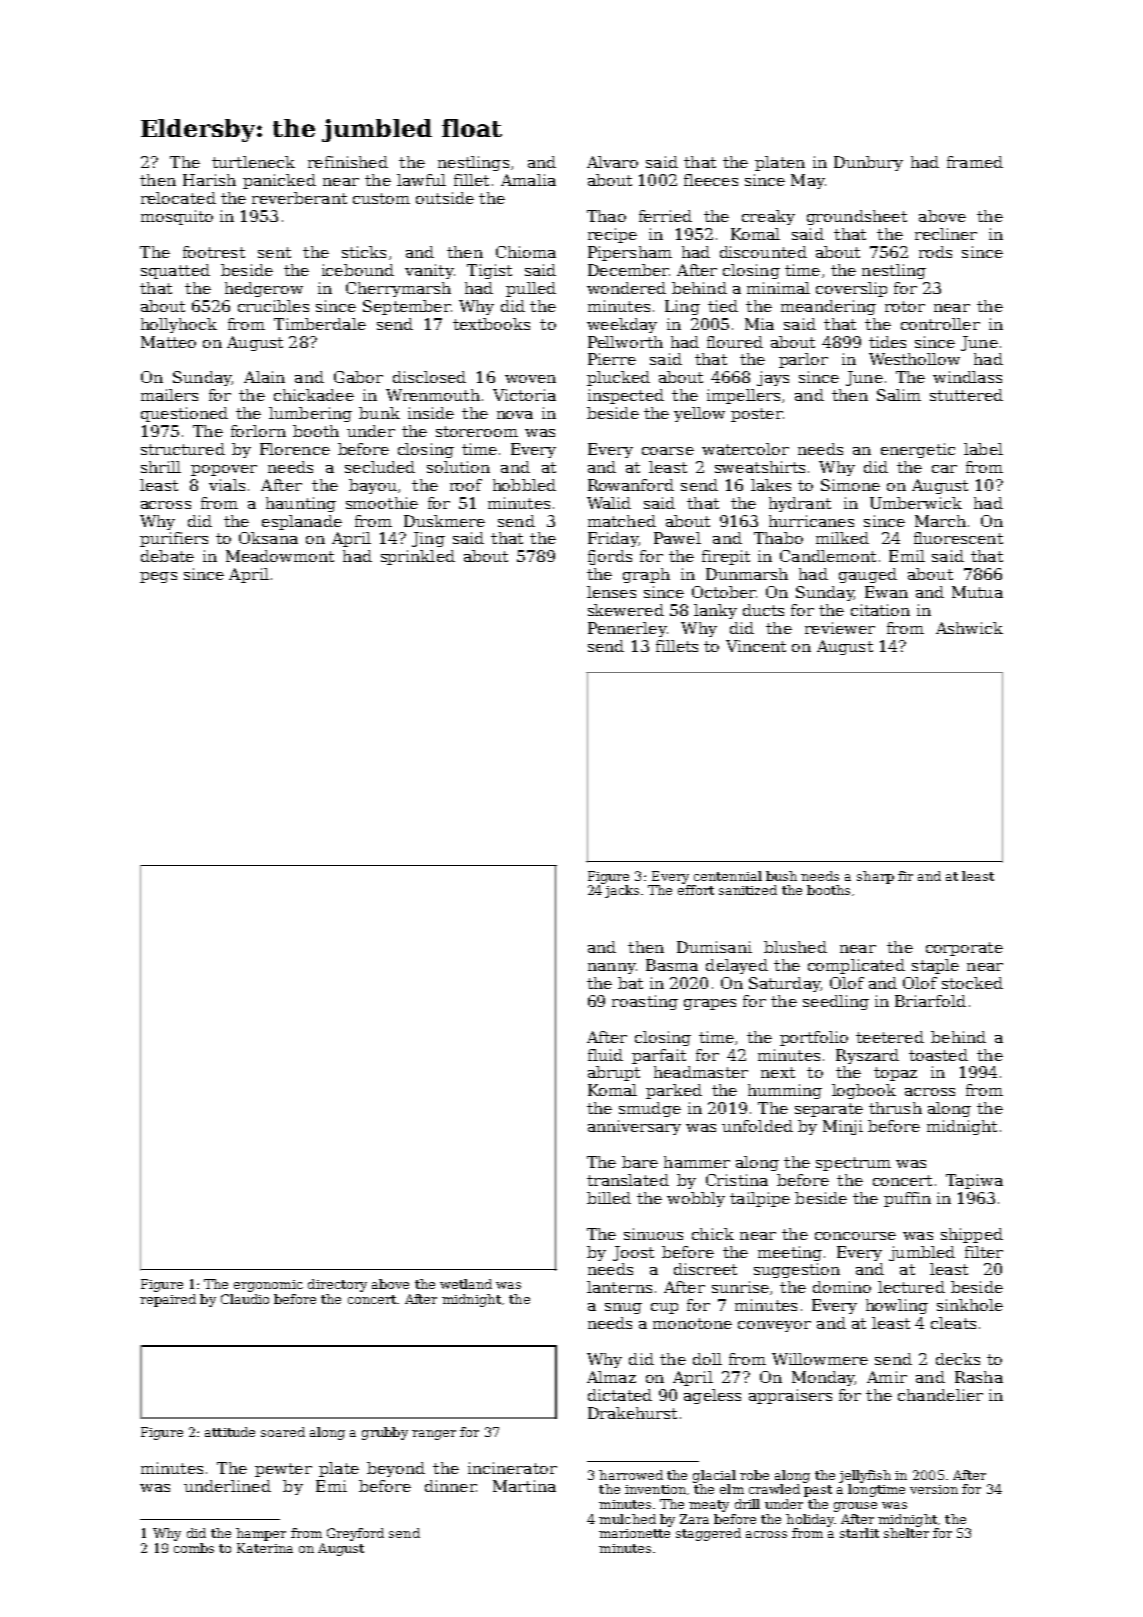  What do you see at coordinates (421, 180) in the screenshot?
I see `lawful` at bounding box center [421, 180].
